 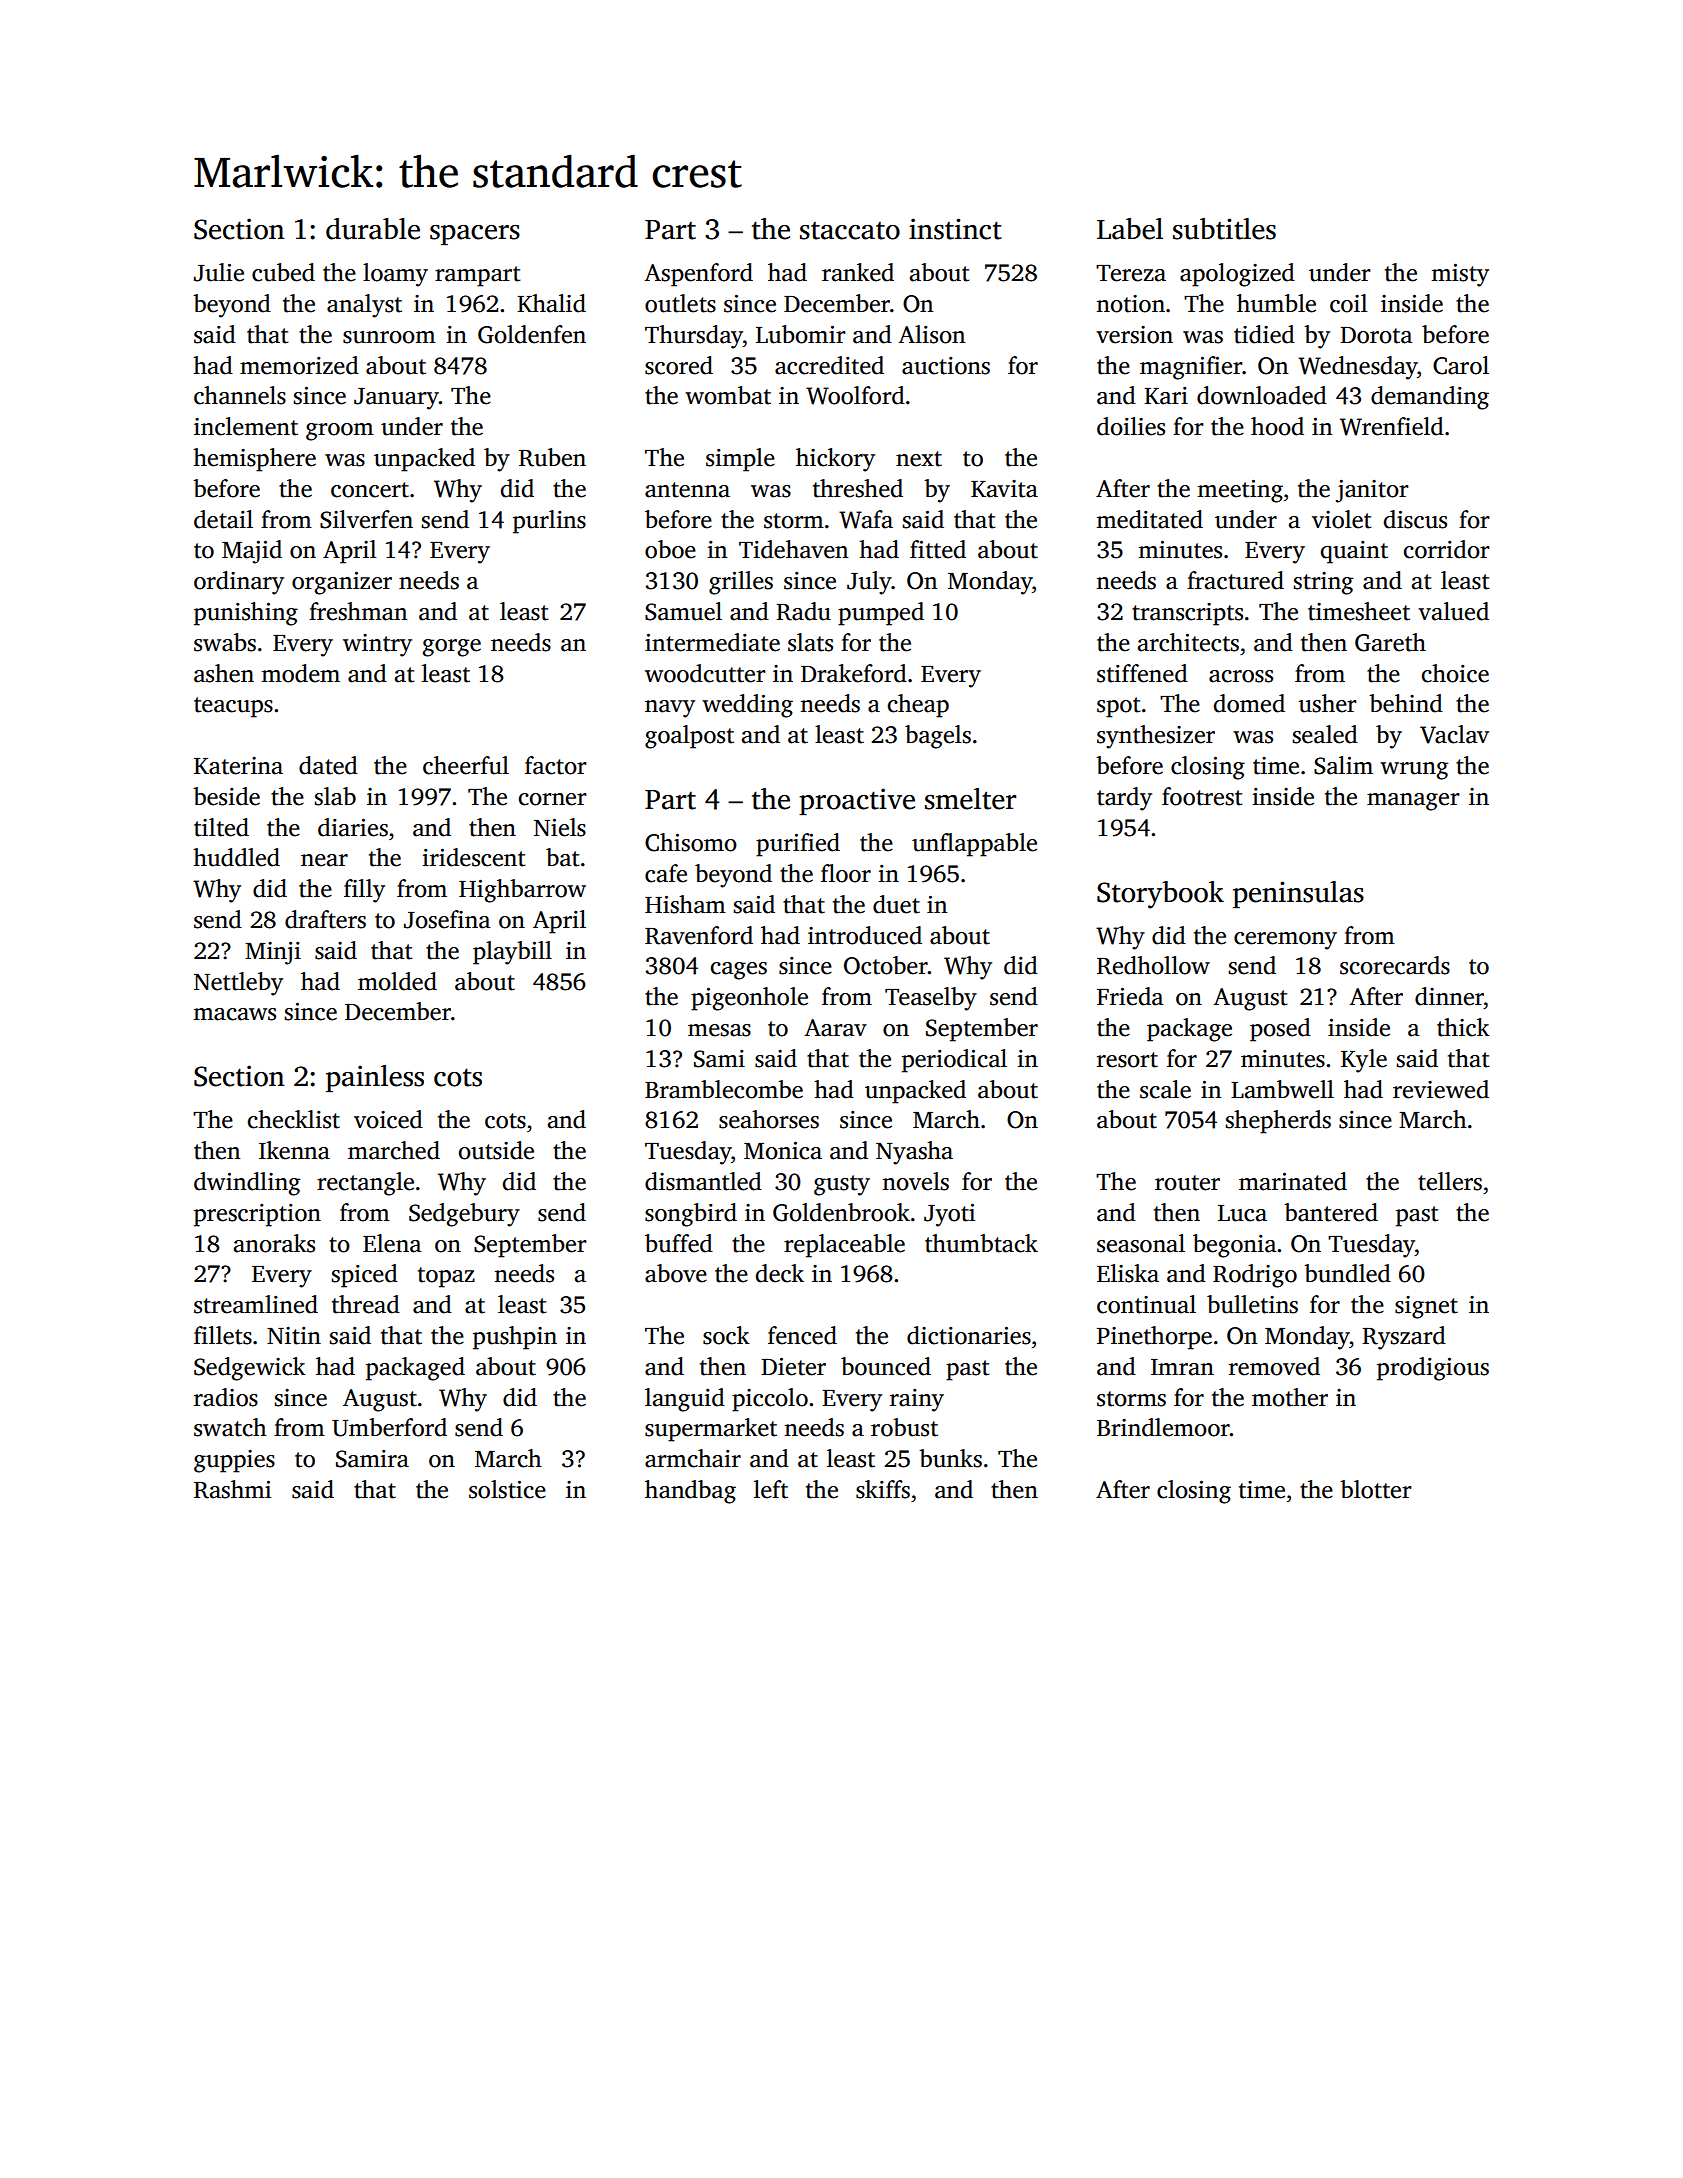 What do you see at coordinates (690, 1492) in the screenshot?
I see `handbag` at bounding box center [690, 1492].
